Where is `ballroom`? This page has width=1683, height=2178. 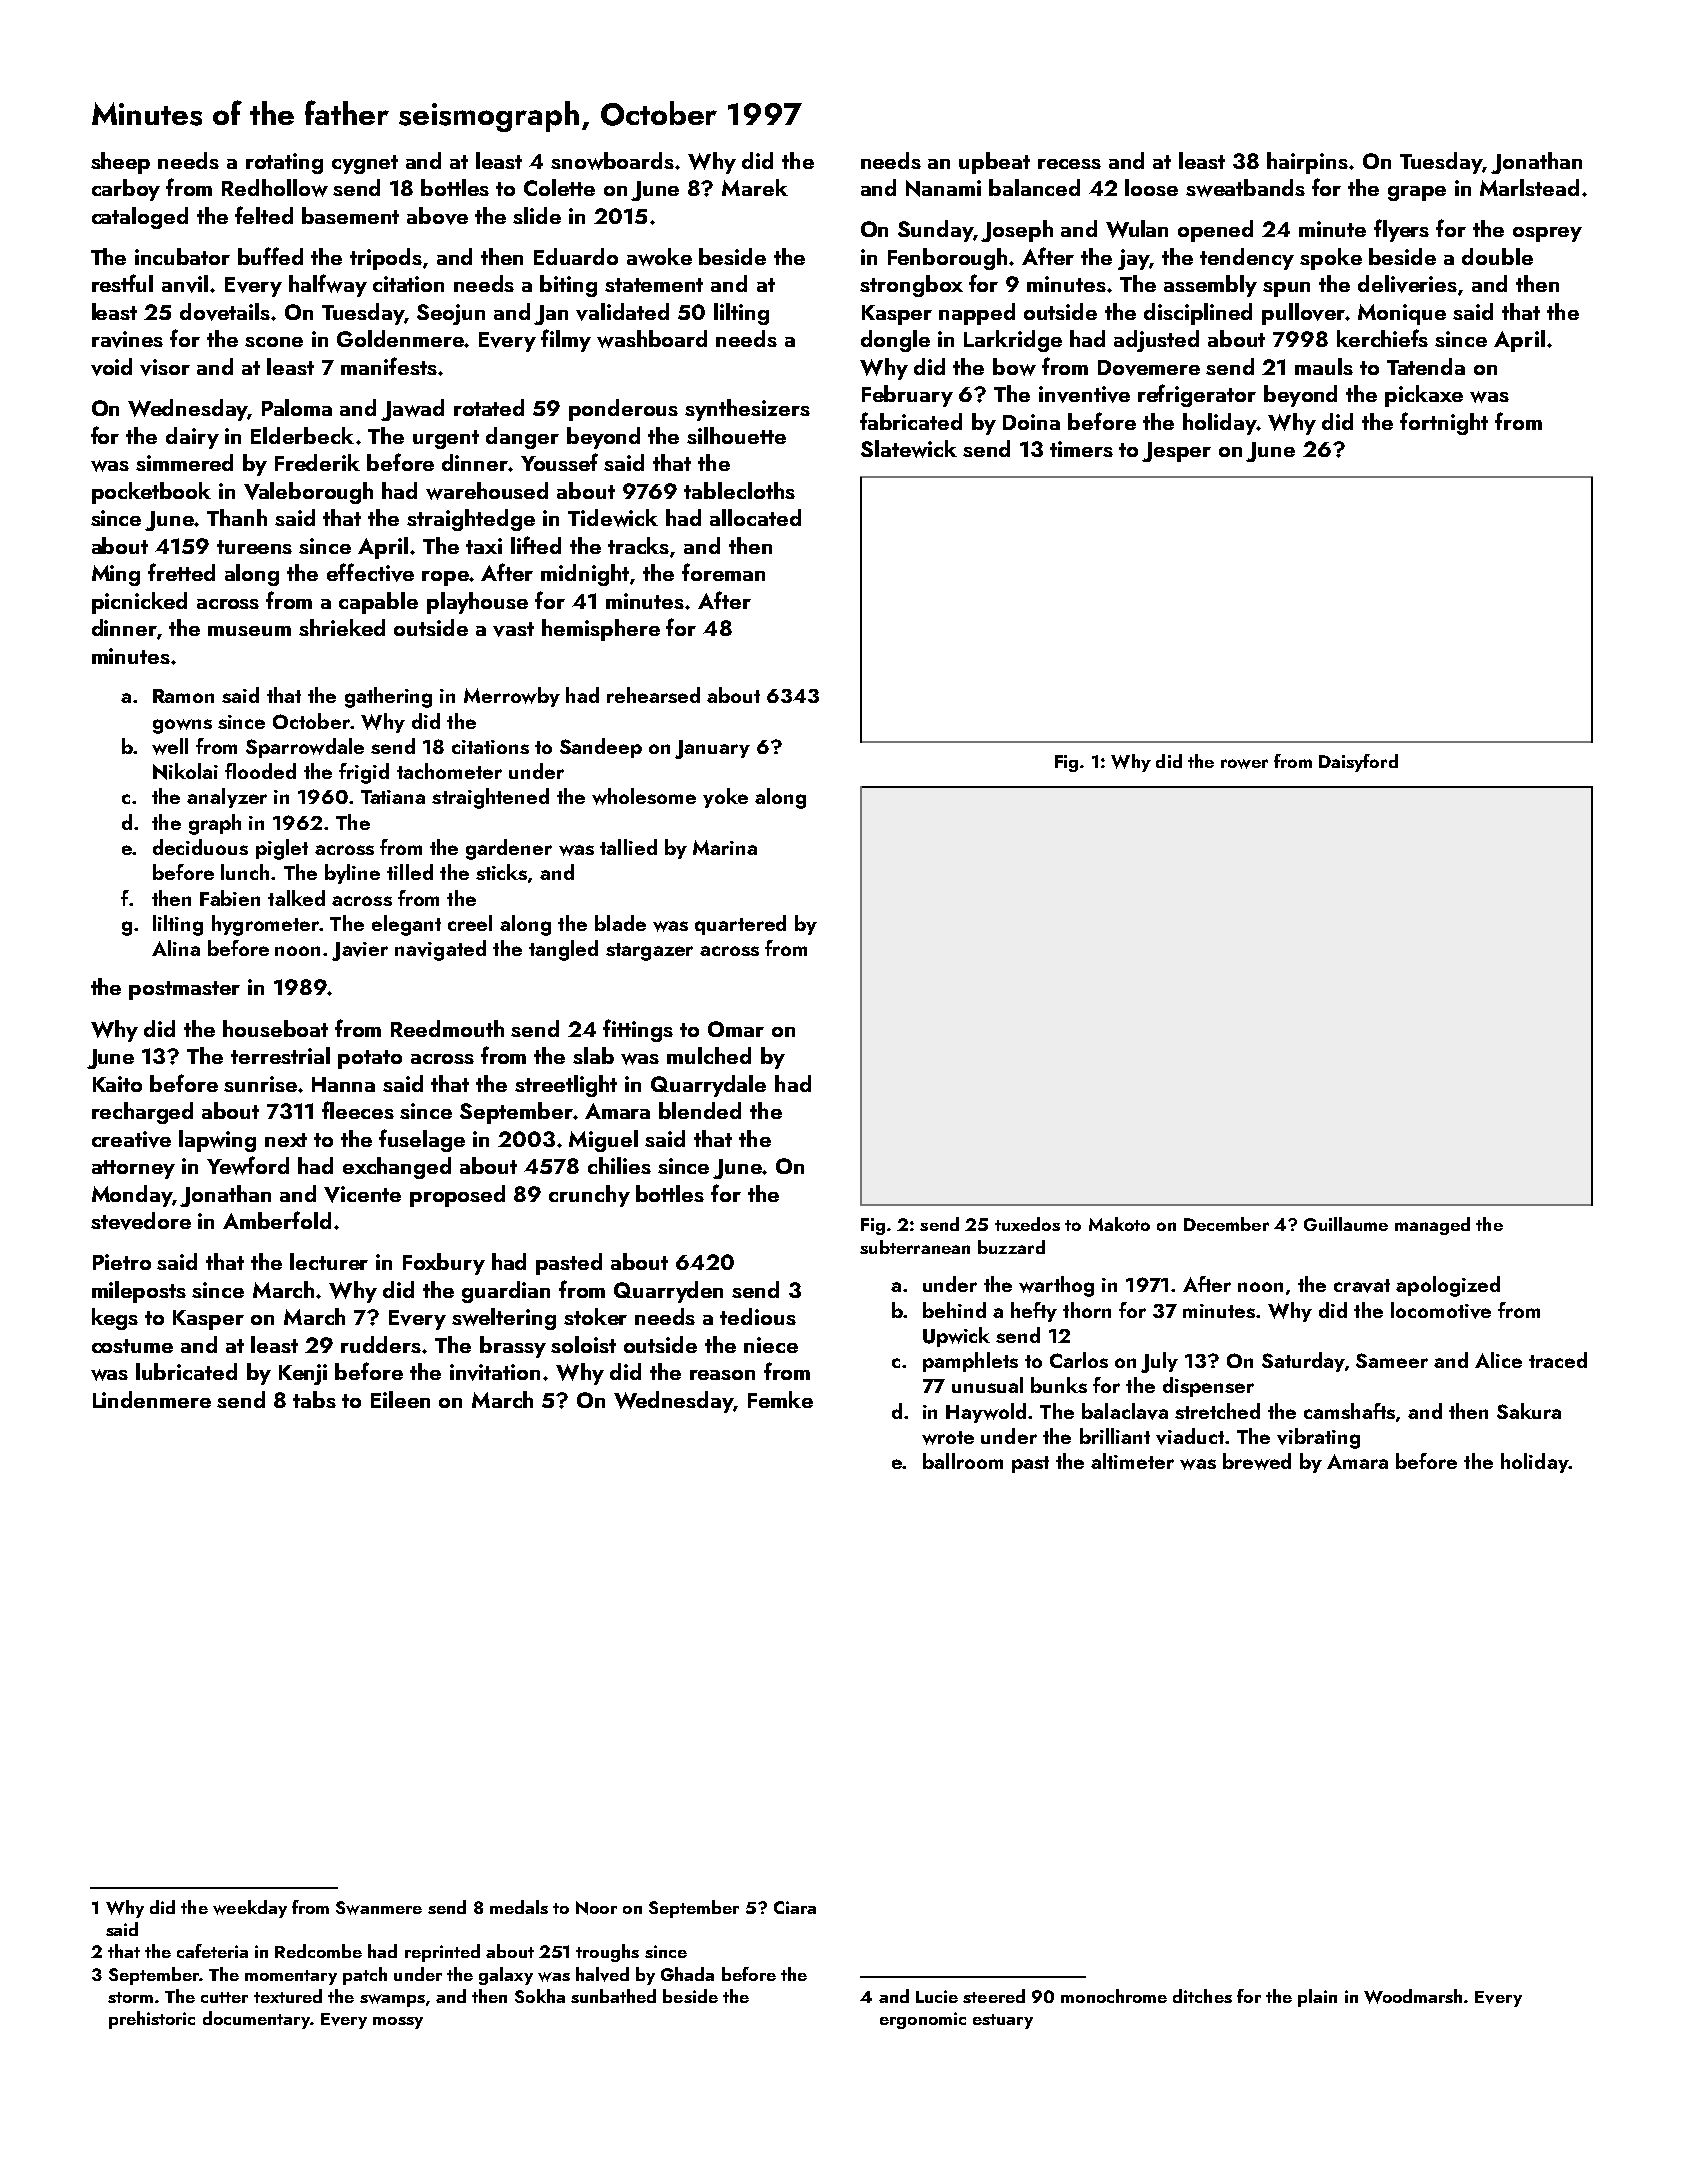 ballroom is located at coordinates (963, 1461).
